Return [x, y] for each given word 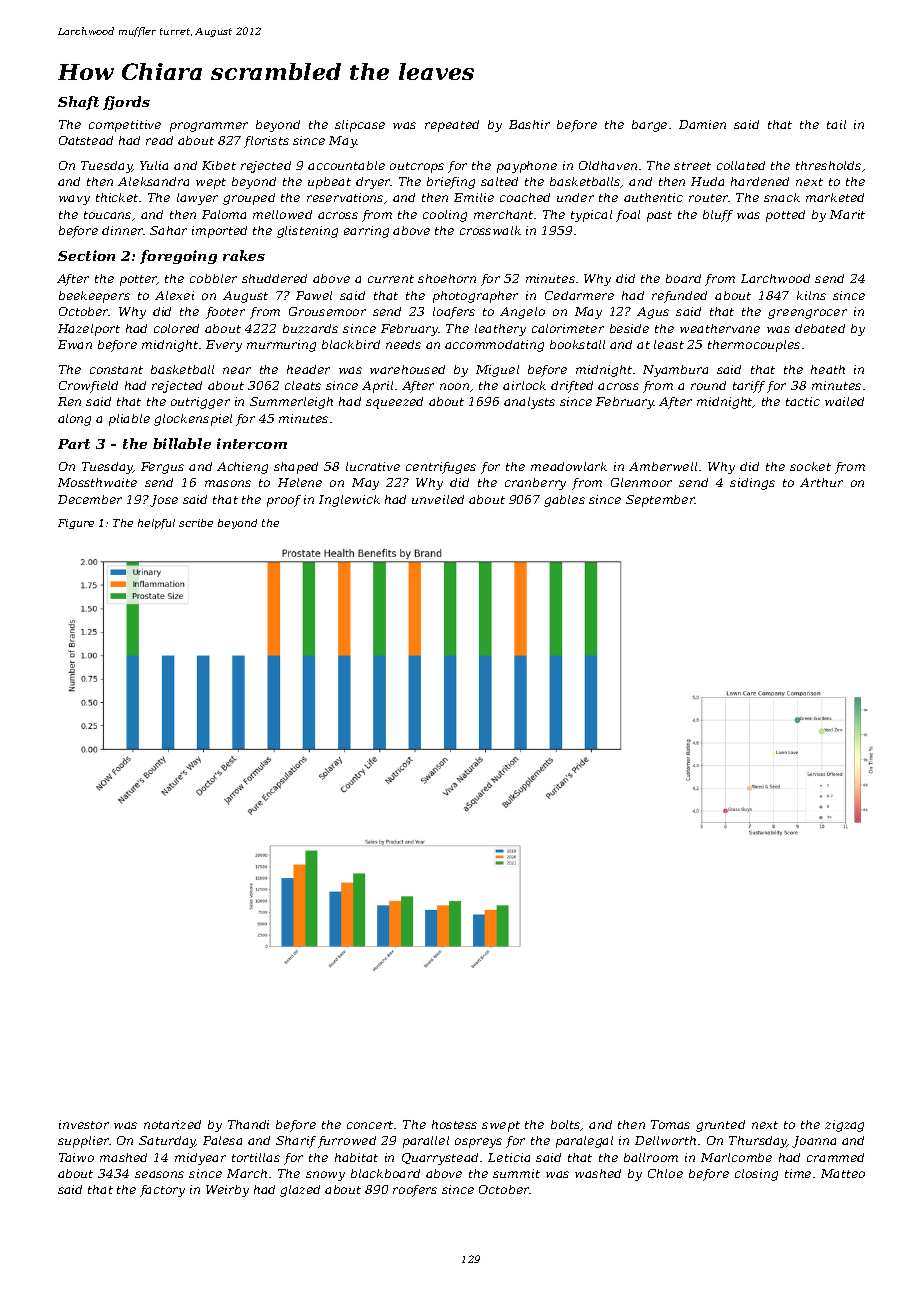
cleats [303, 385]
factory [162, 1191]
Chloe [665, 1173]
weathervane [720, 328]
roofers [415, 1191]
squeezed [394, 403]
